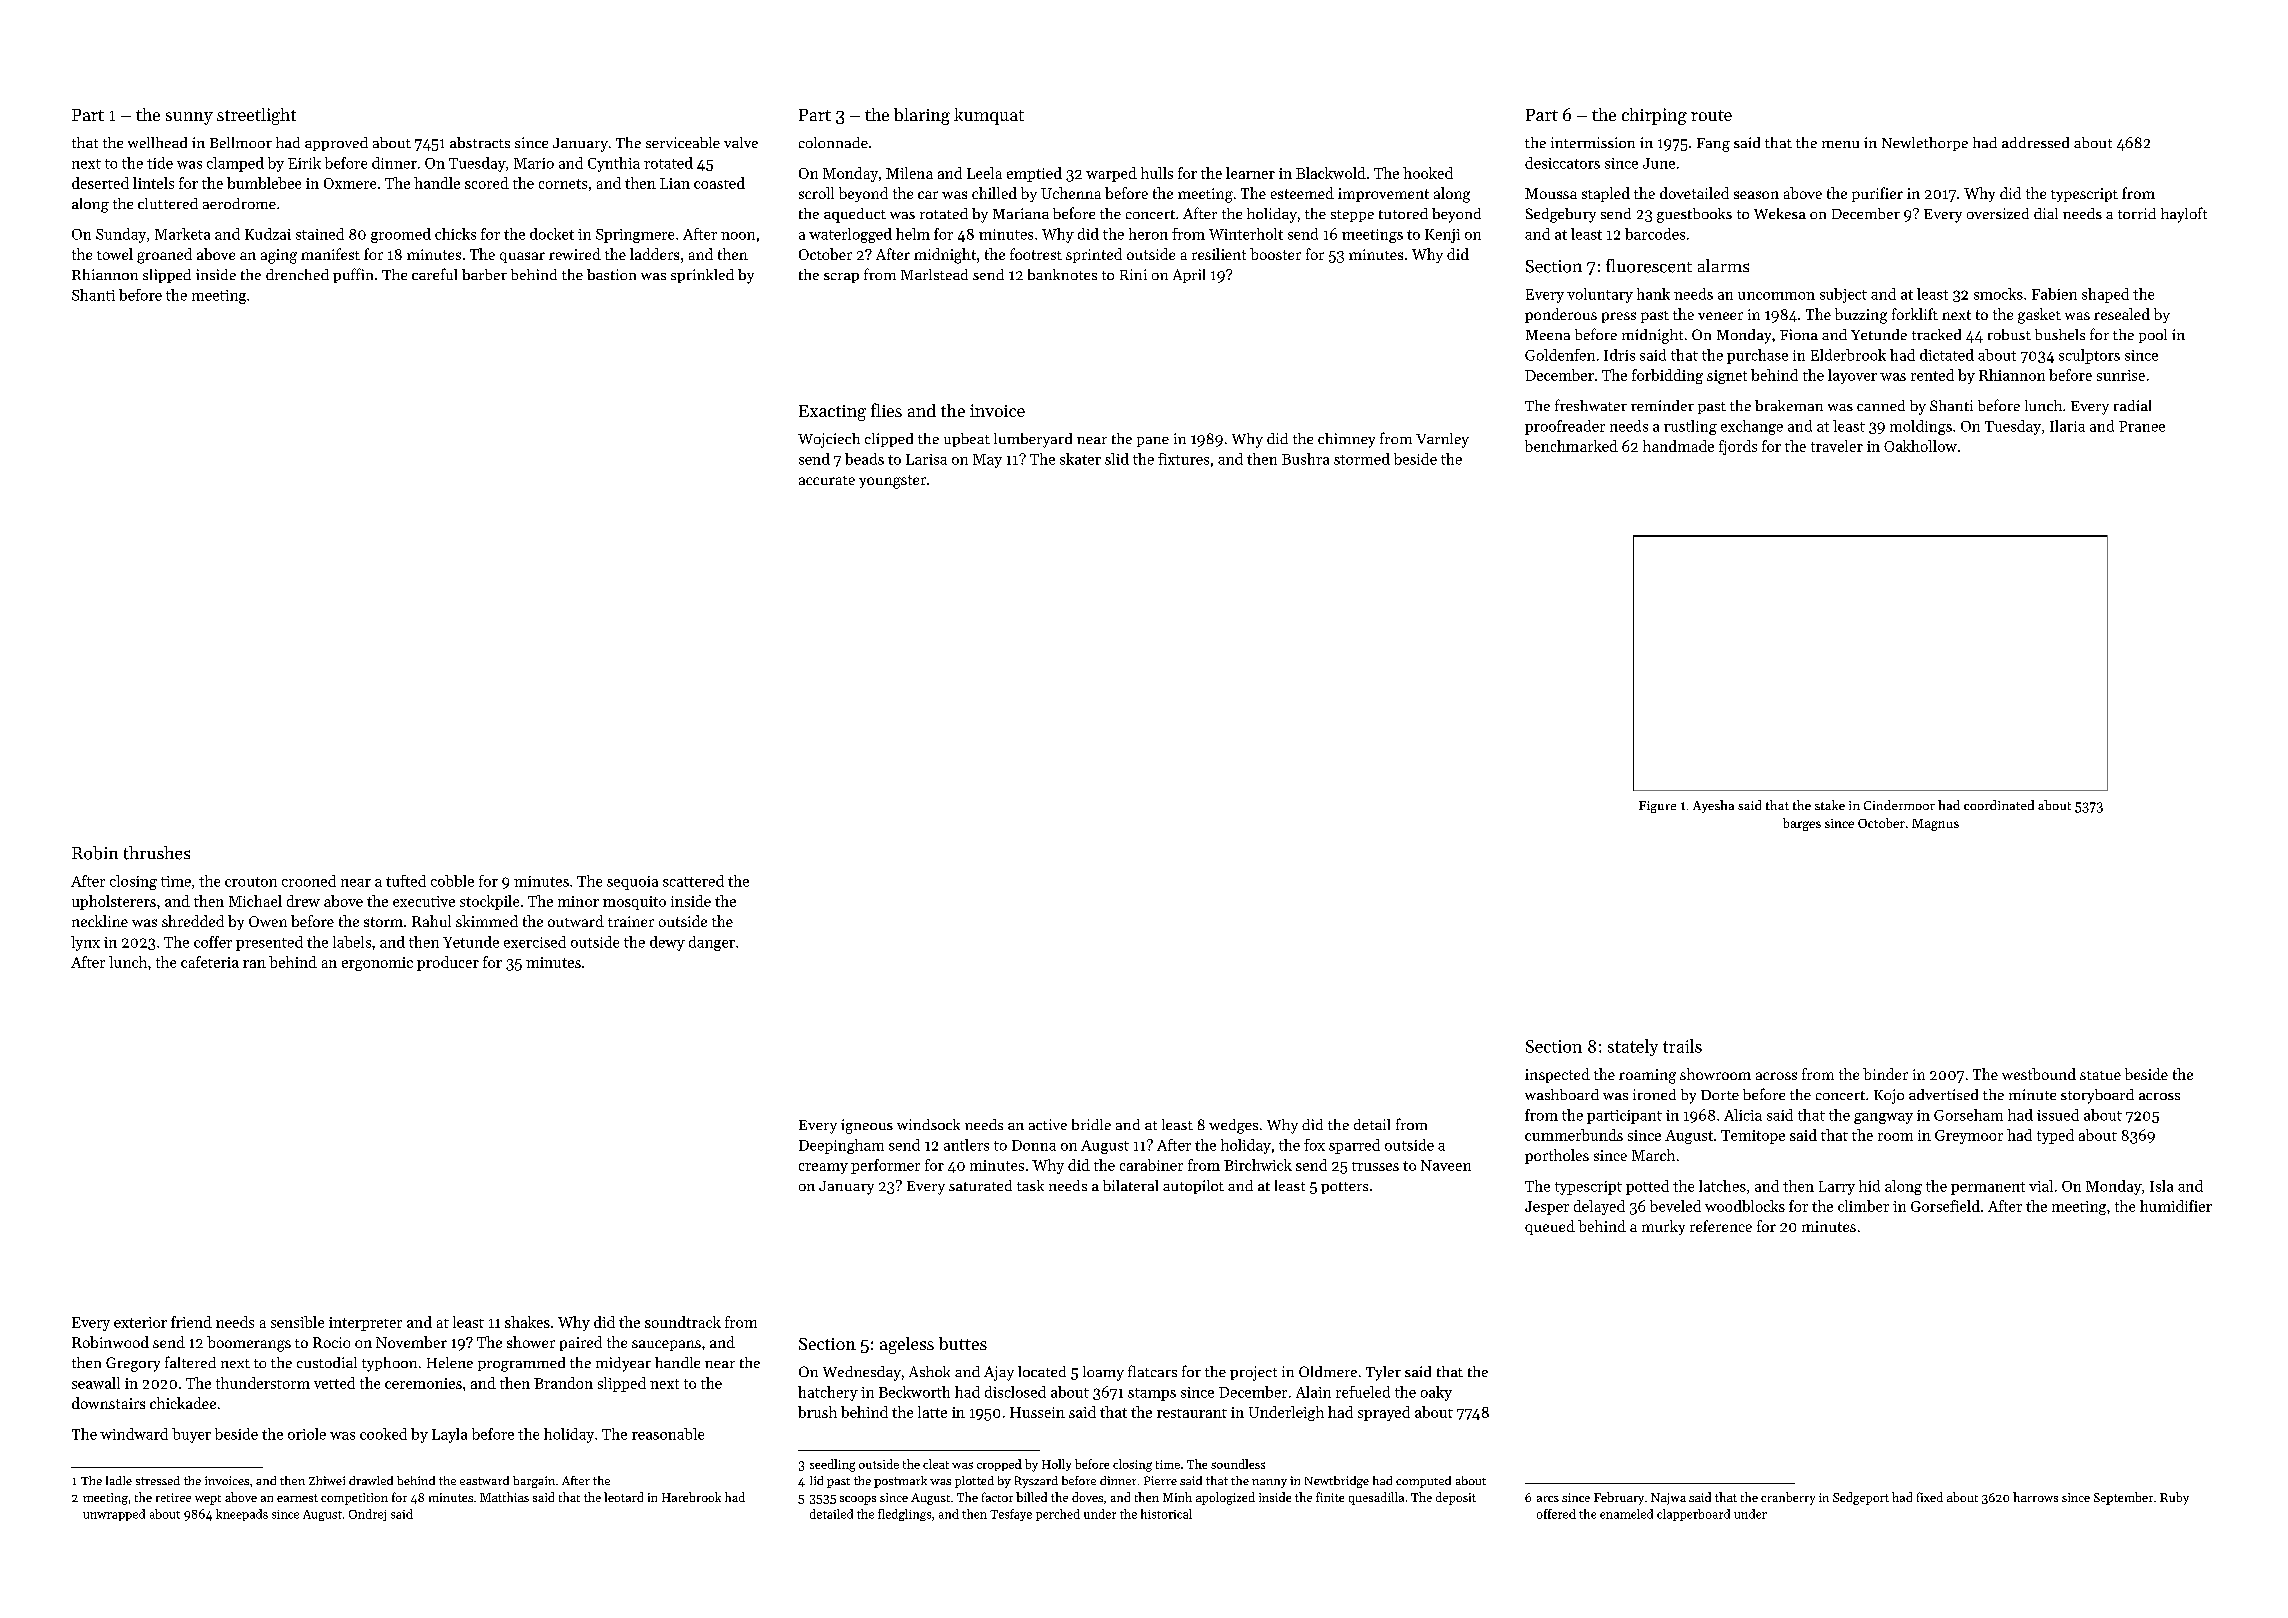 This screenshot has height=1618, width=2288. Describe the element at coordinates (85, 943) in the screenshot. I see `lynx` at that location.
